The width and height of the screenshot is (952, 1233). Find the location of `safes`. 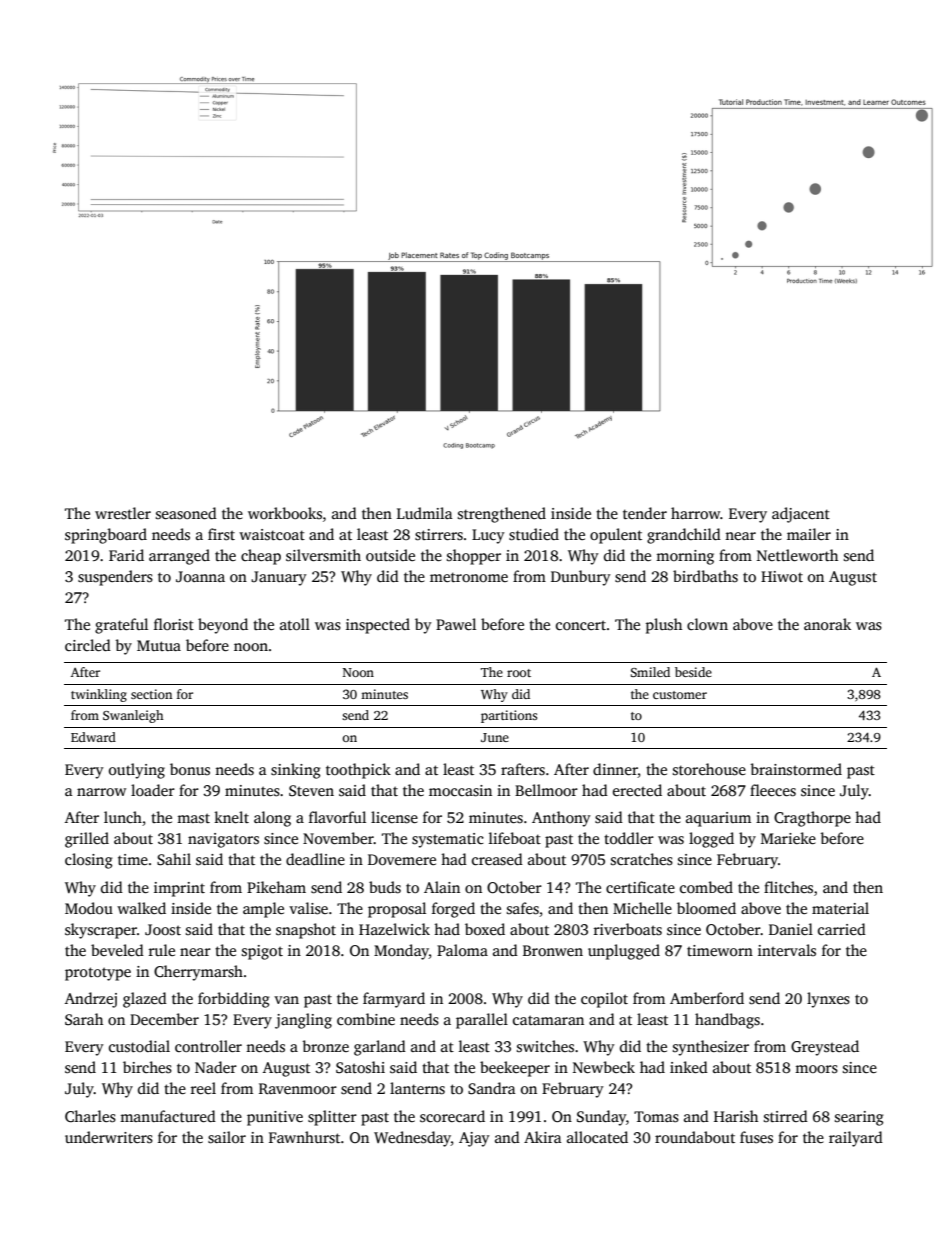

safes is located at coordinates (523, 908).
